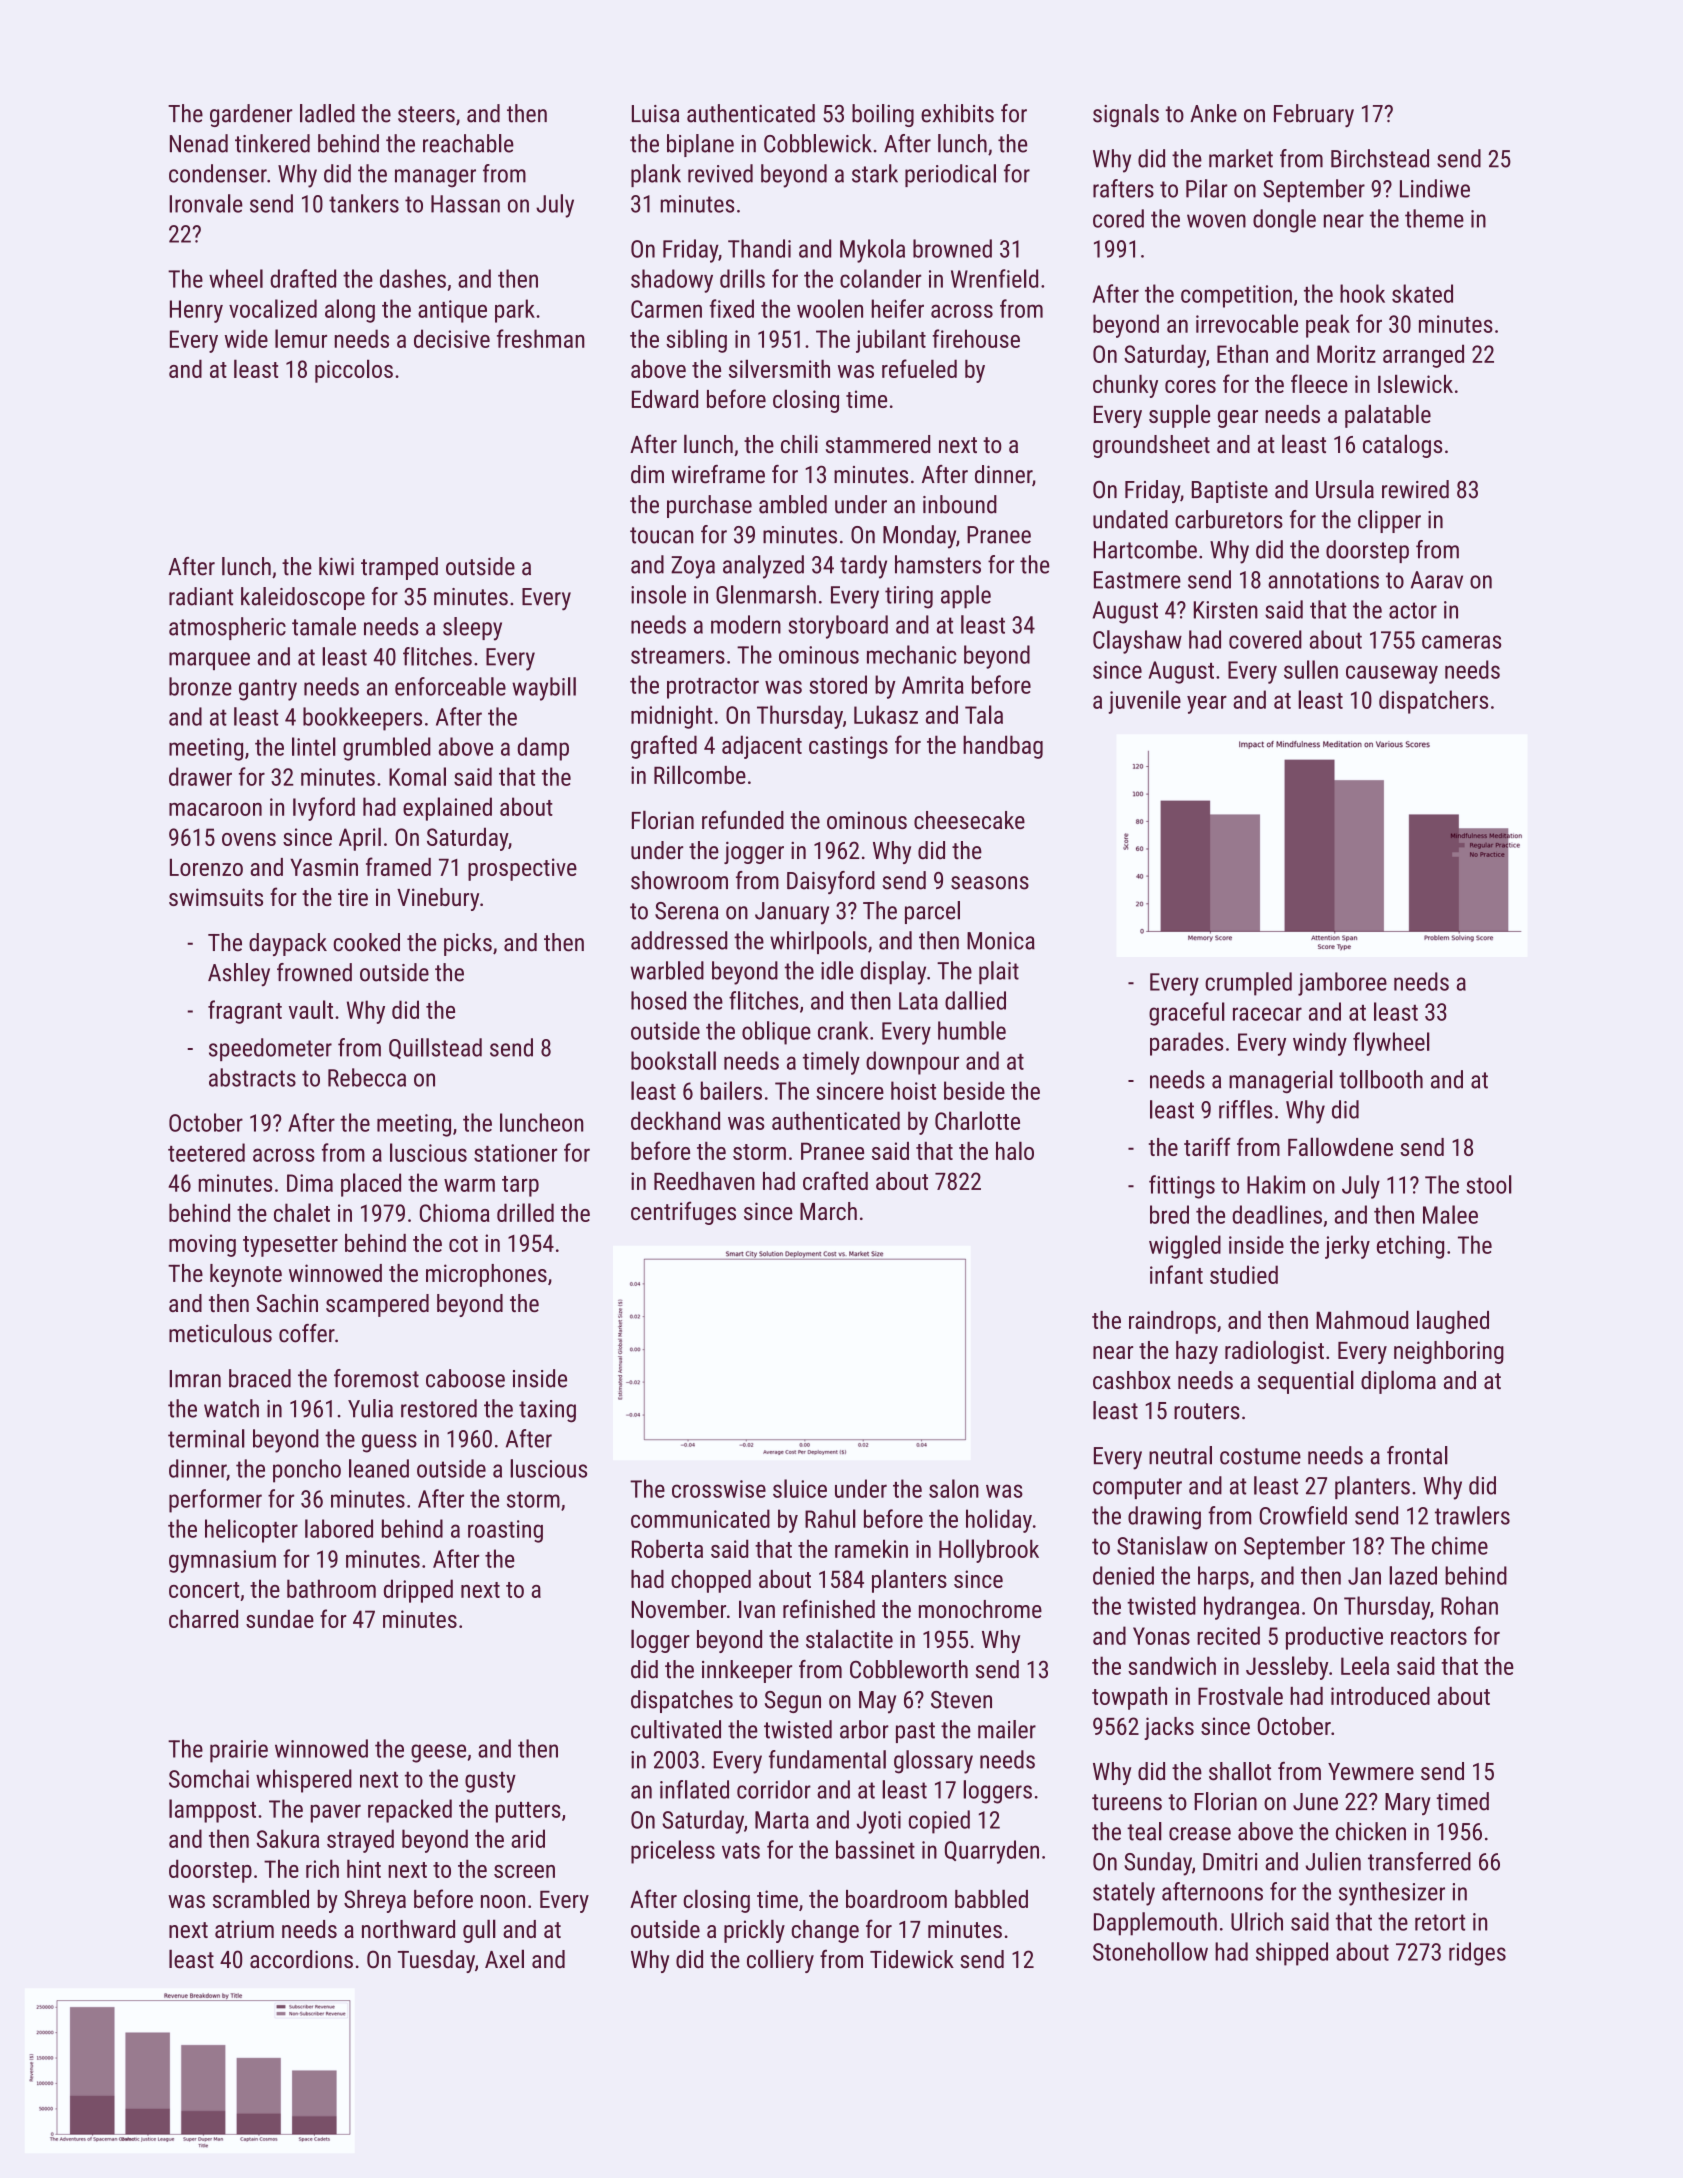 Image resolution: width=1683 pixels, height=2178 pixels. What do you see at coordinates (831, 882) in the image?
I see `Daisyford` at bounding box center [831, 882].
